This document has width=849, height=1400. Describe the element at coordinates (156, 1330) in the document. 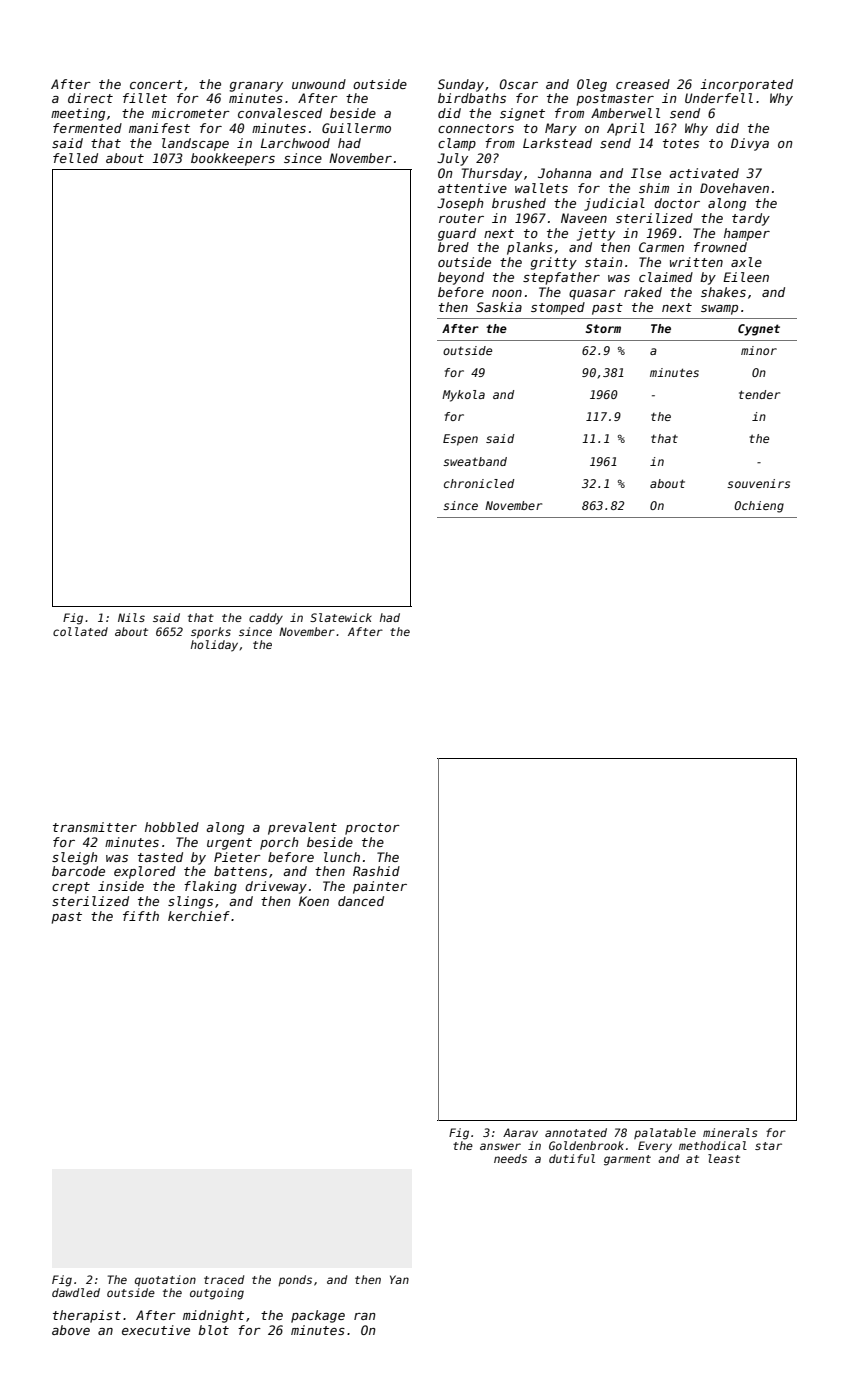

I see `executive` at that location.
